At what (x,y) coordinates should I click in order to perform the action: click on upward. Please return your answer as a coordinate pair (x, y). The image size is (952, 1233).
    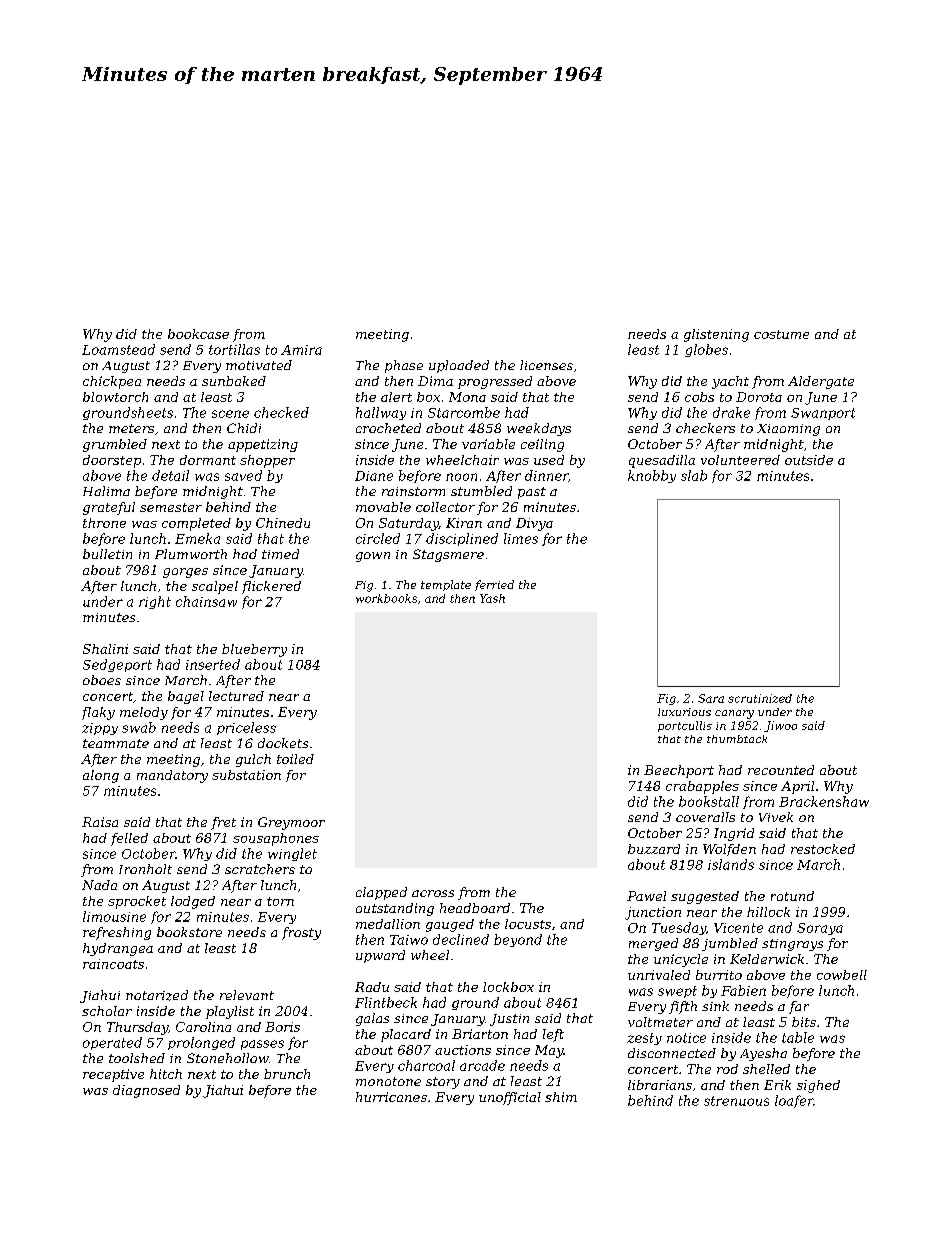
    Looking at the image, I should click on (380, 956).
